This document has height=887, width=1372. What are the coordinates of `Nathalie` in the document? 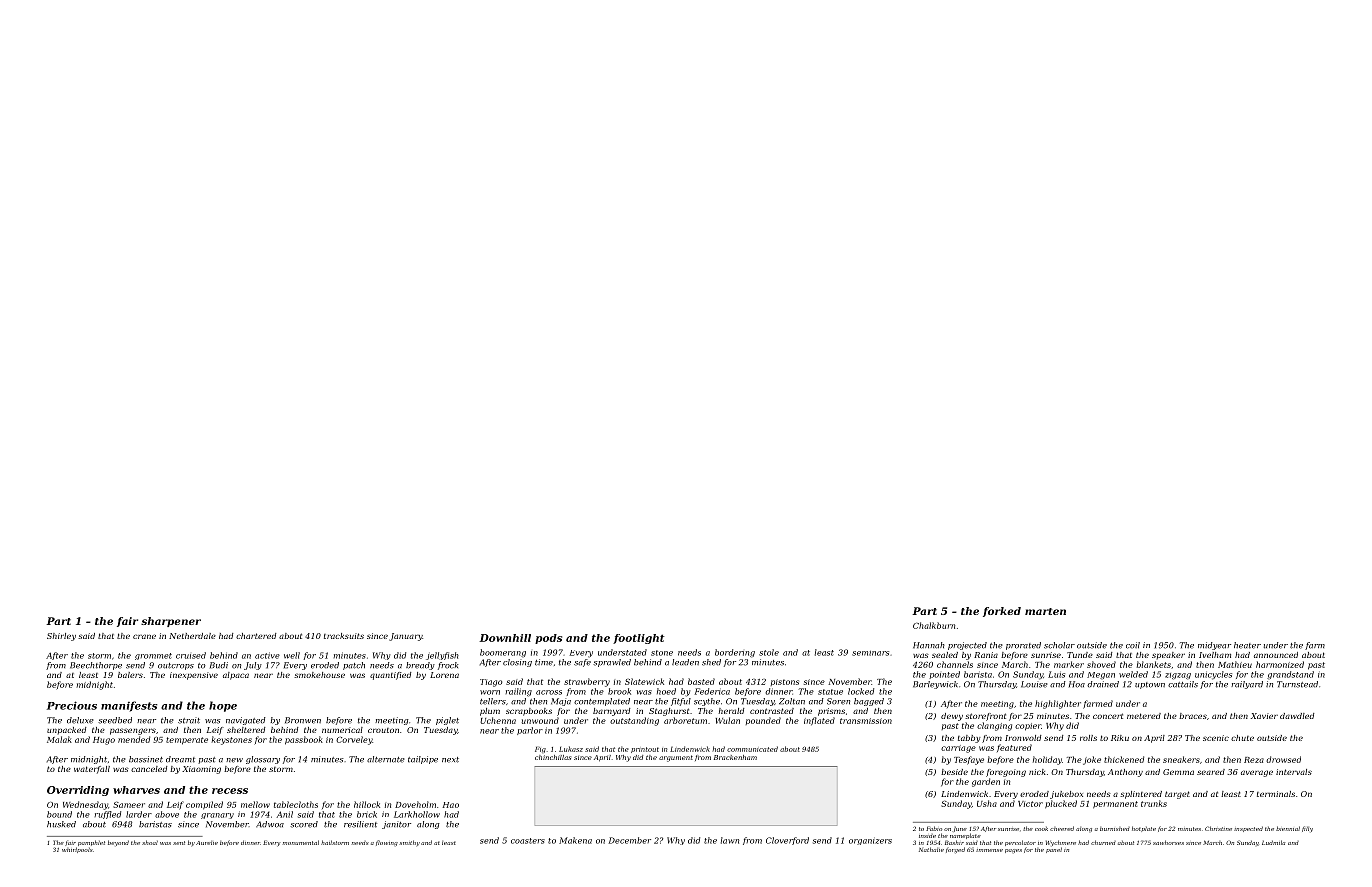 It's located at (931, 849).
